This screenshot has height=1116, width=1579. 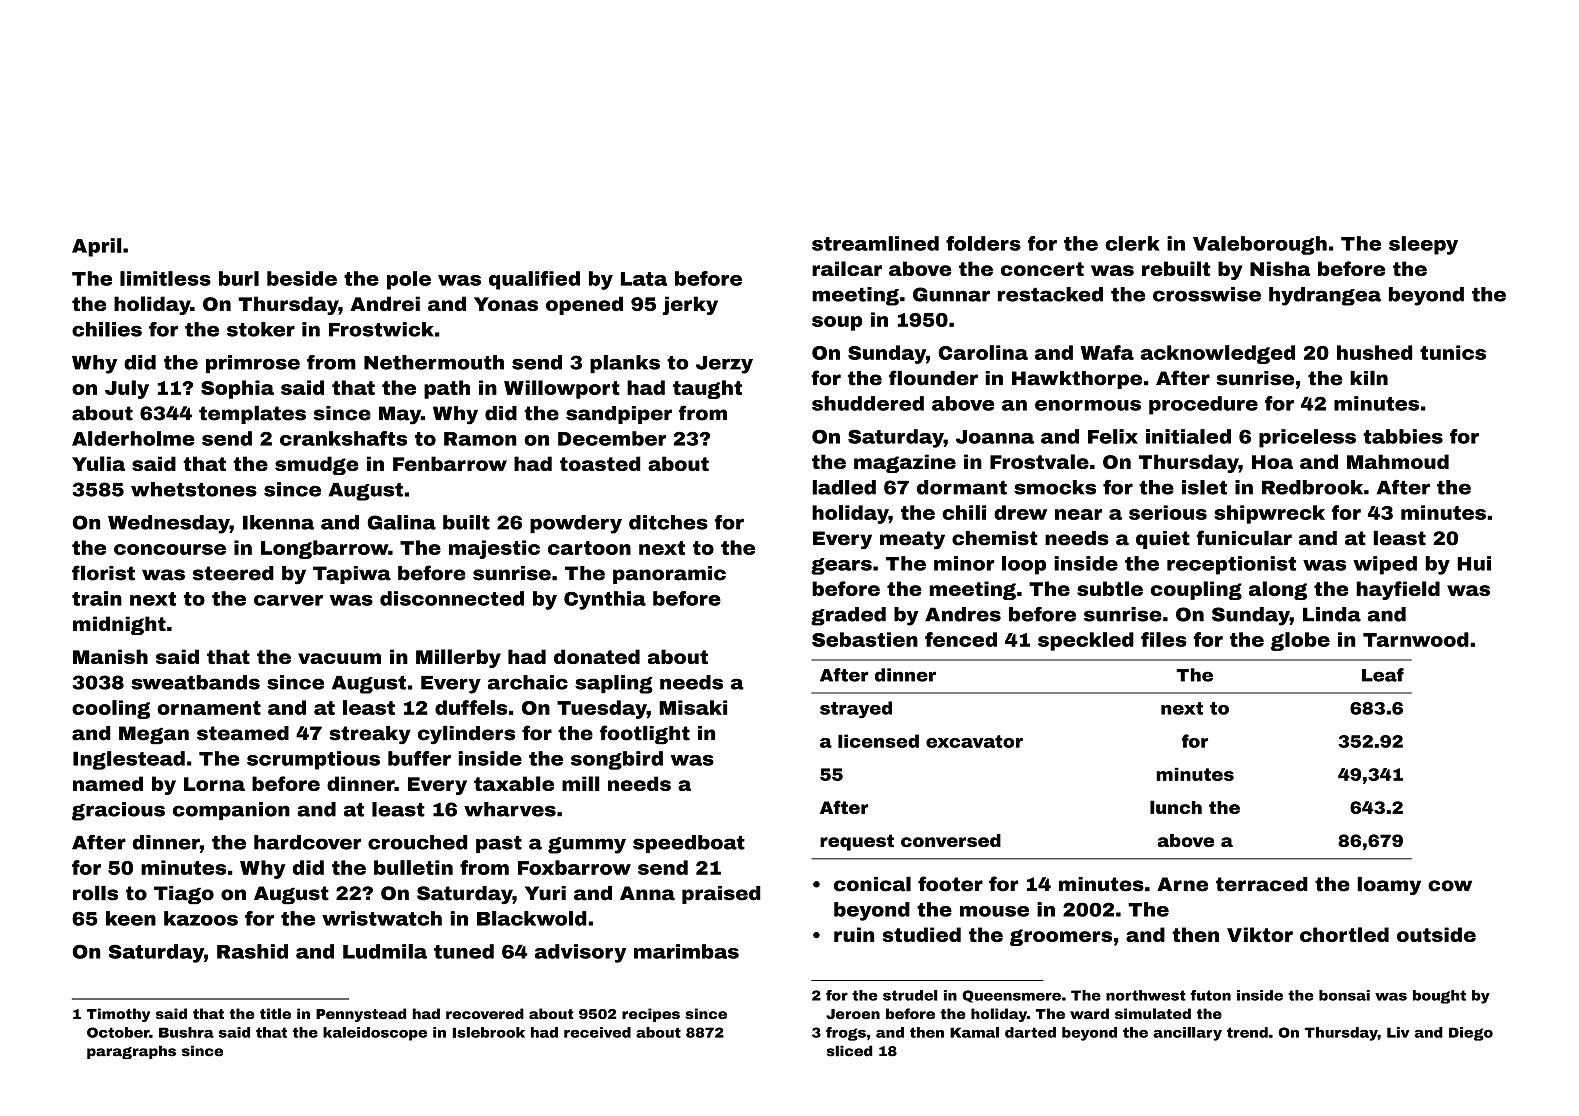 I want to click on Felix, so click(x=1113, y=436).
